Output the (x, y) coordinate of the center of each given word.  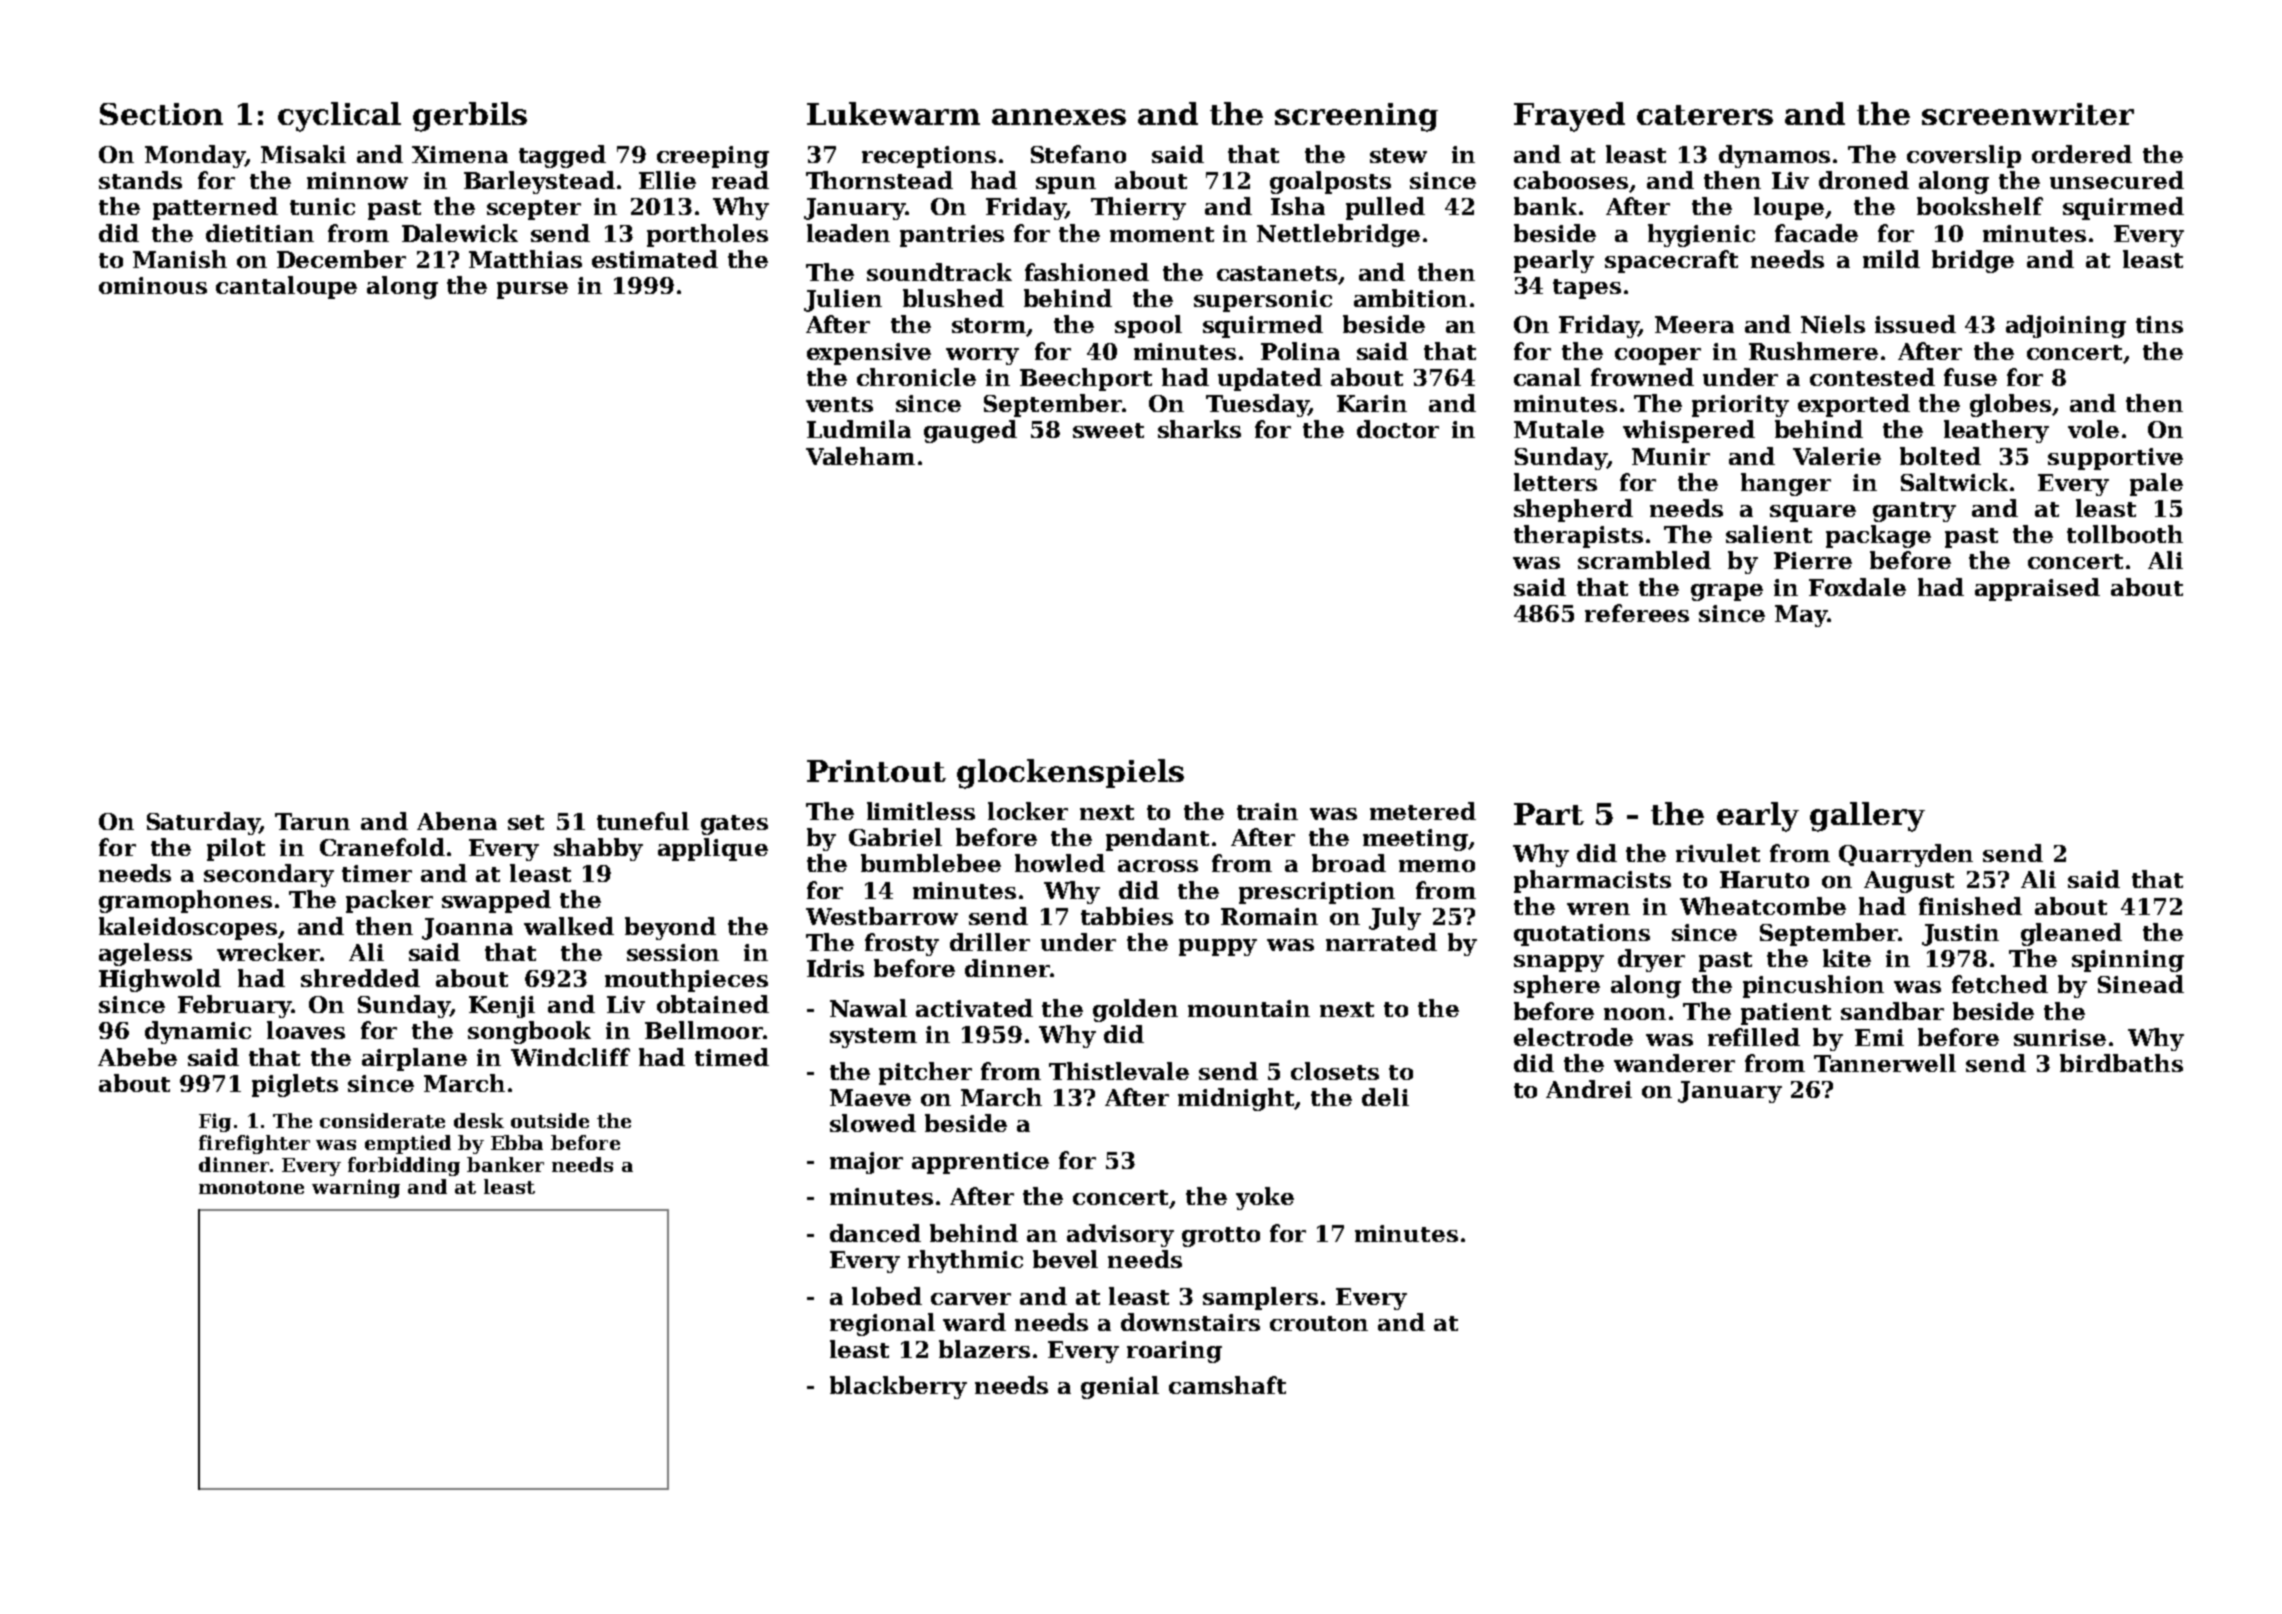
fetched (2000, 984)
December (341, 259)
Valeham (860, 456)
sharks (1199, 429)
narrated (1381, 942)
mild (1891, 259)
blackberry (898, 1387)
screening (1356, 117)
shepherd (1573, 510)
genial (1120, 1387)
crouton (1319, 1323)
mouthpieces (686, 980)
